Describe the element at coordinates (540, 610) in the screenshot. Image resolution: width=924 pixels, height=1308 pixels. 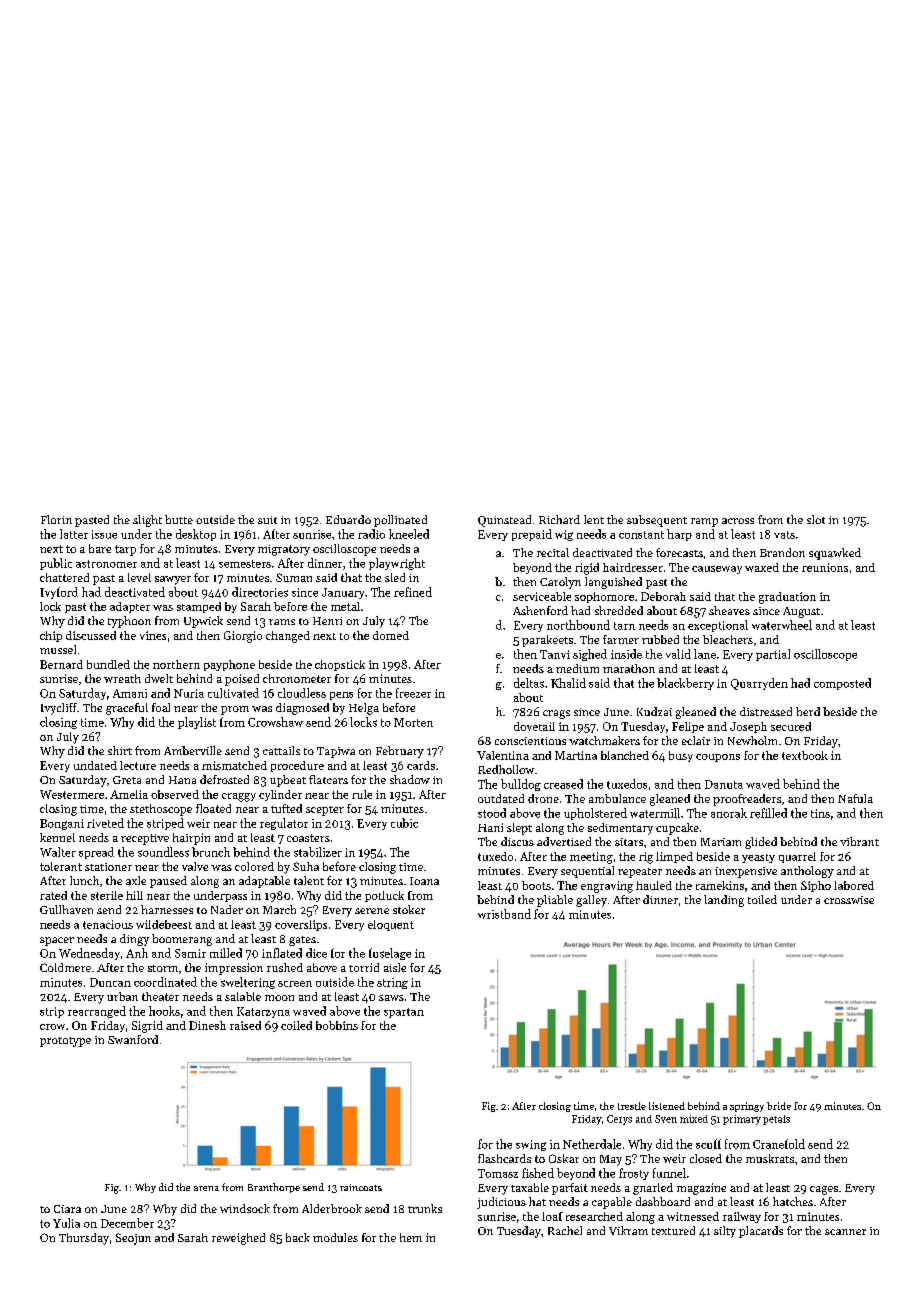
I see `Ashenford` at that location.
